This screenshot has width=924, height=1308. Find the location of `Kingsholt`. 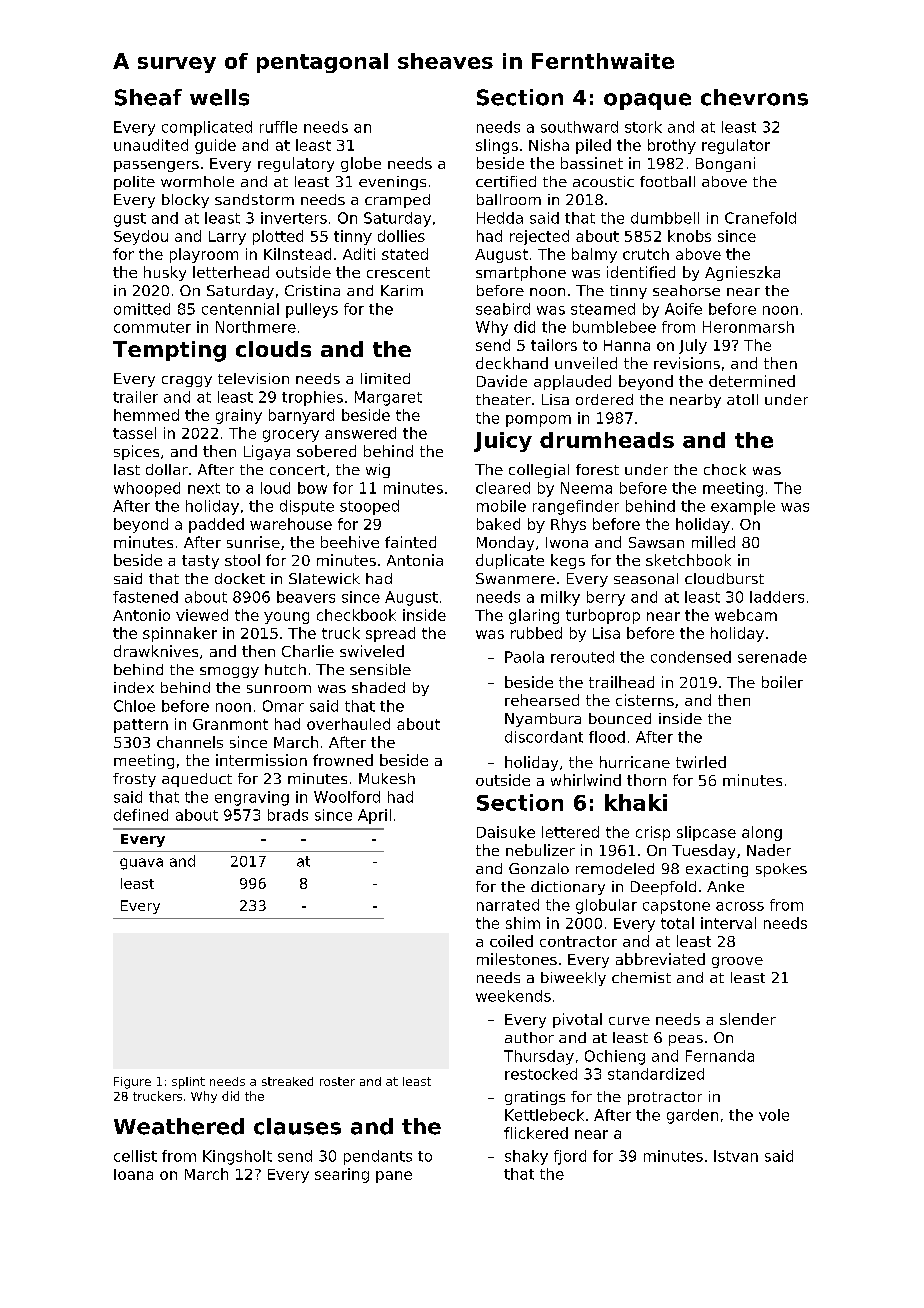

Kingsholt is located at coordinates (237, 1157).
